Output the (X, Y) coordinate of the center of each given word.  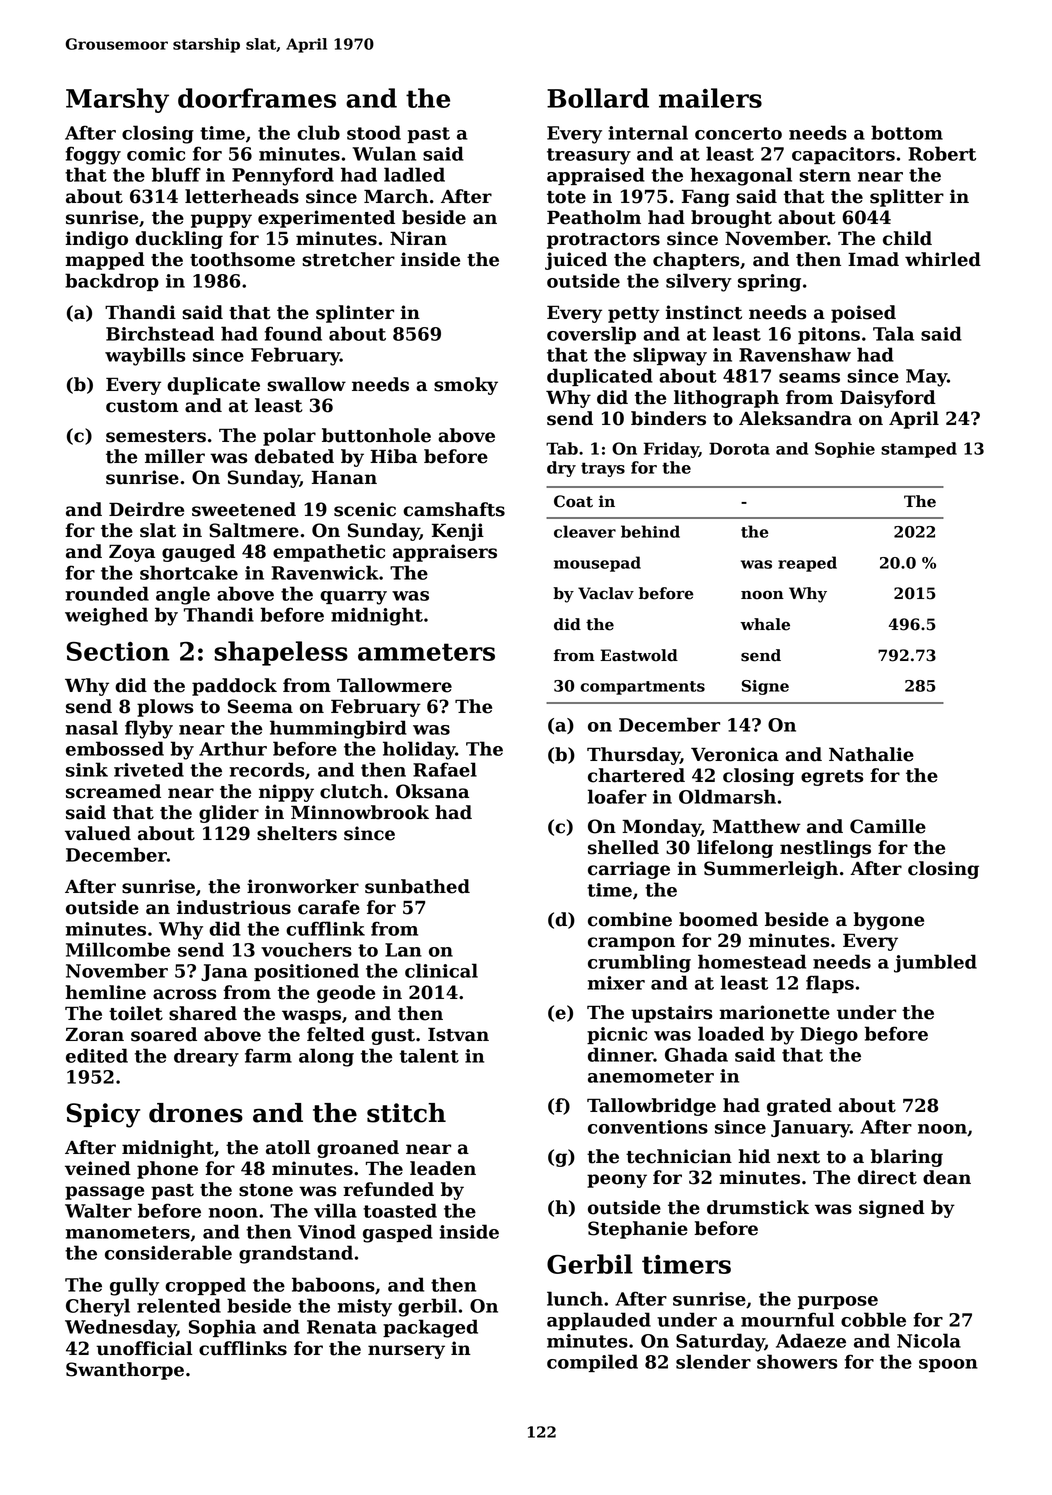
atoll (288, 1147)
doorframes (257, 98)
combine (630, 919)
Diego (829, 1036)
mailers (710, 98)
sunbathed (417, 886)
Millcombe (118, 949)
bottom (907, 132)
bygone (888, 921)
